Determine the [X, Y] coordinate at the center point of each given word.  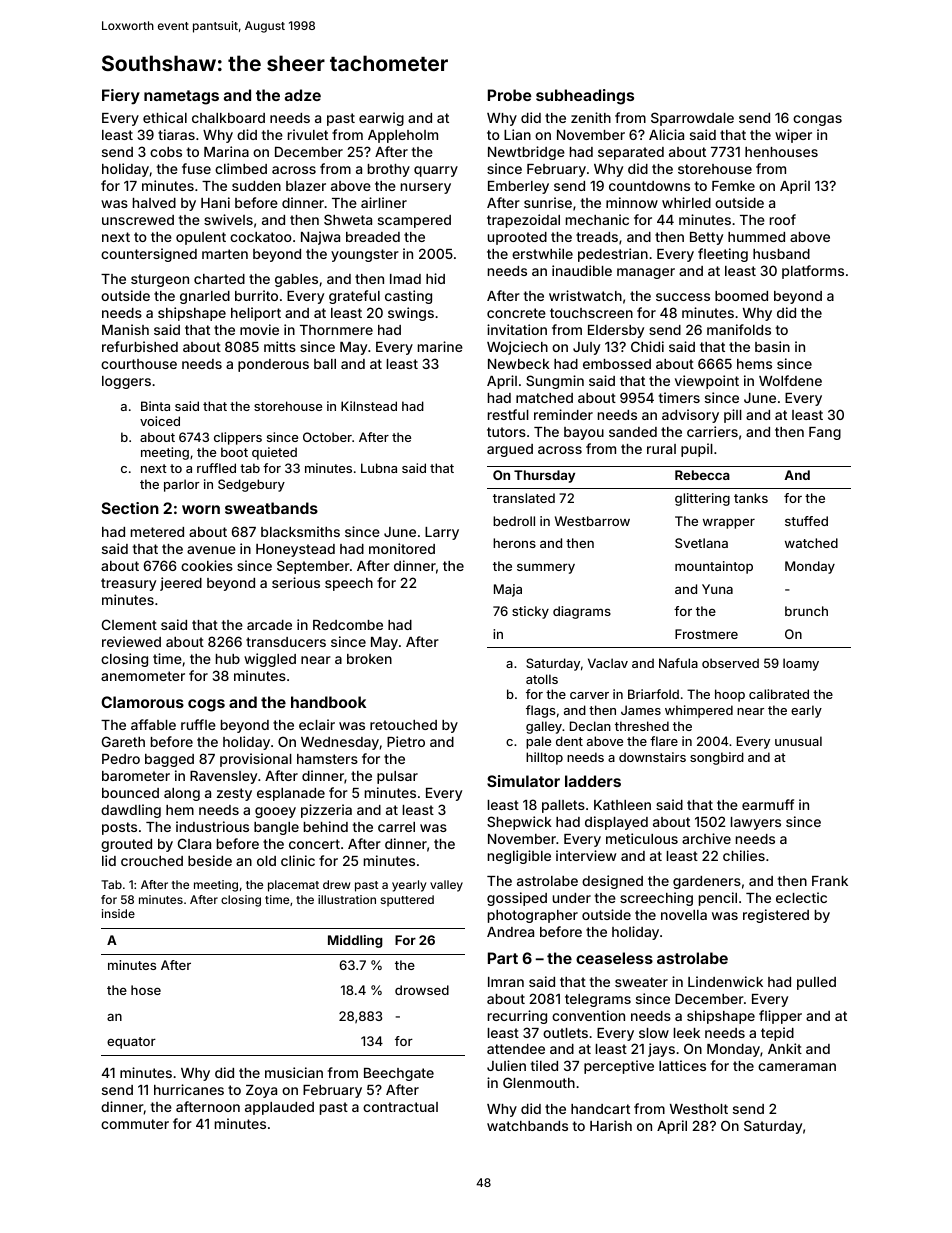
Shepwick [519, 823]
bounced [130, 793]
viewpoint [707, 382]
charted [219, 279]
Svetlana [701, 543]
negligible [519, 857]
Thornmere [336, 330]
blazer [306, 186]
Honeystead [295, 550]
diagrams [582, 612]
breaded [373, 237]
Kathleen [622, 805]
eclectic [801, 897]
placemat [293, 886]
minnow [632, 202]
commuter [135, 1124]
